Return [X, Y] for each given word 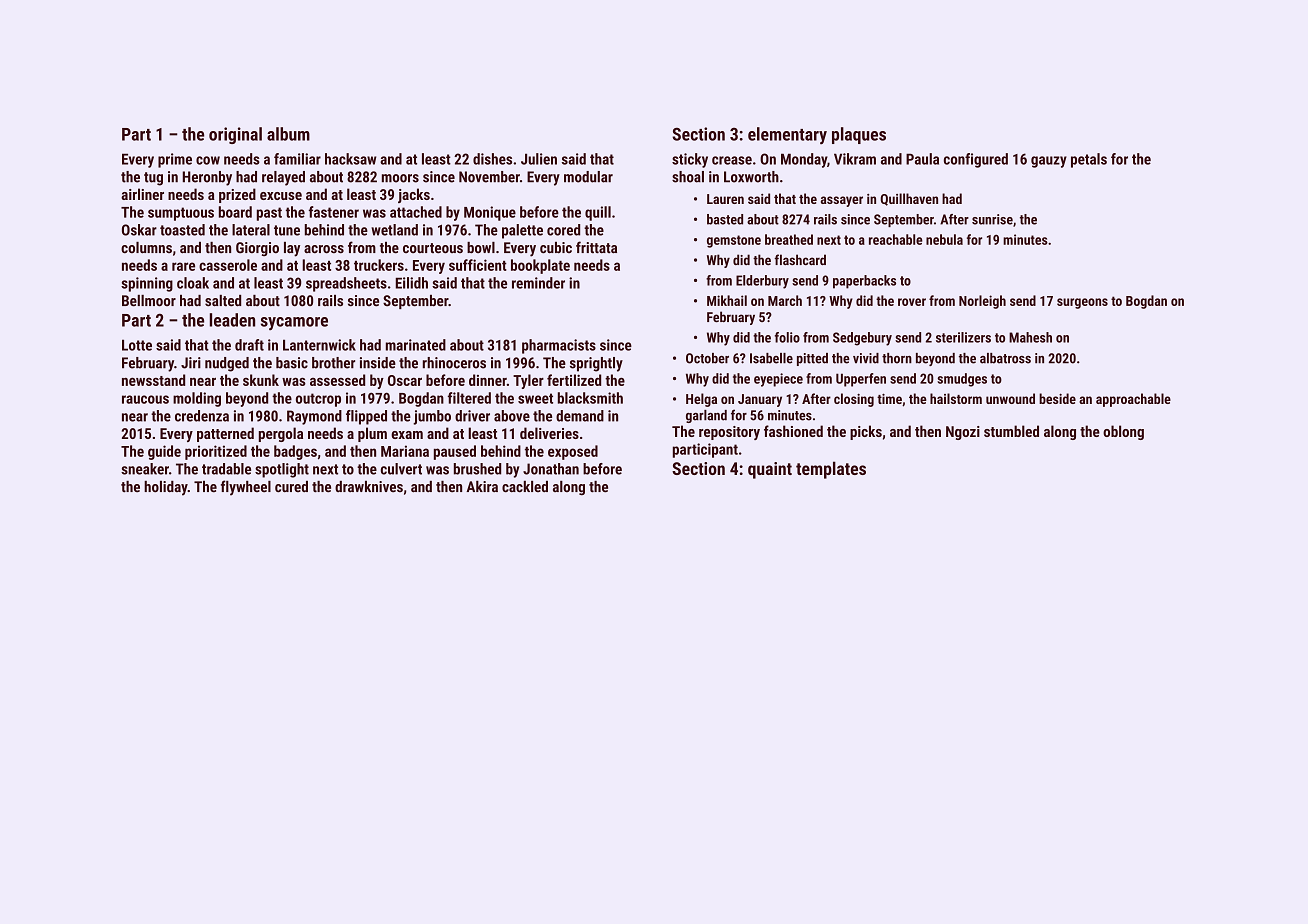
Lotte [137, 345]
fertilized [574, 380]
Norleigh [982, 302]
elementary [787, 135]
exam [407, 435]
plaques [859, 135]
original [235, 135]
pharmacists [559, 346]
